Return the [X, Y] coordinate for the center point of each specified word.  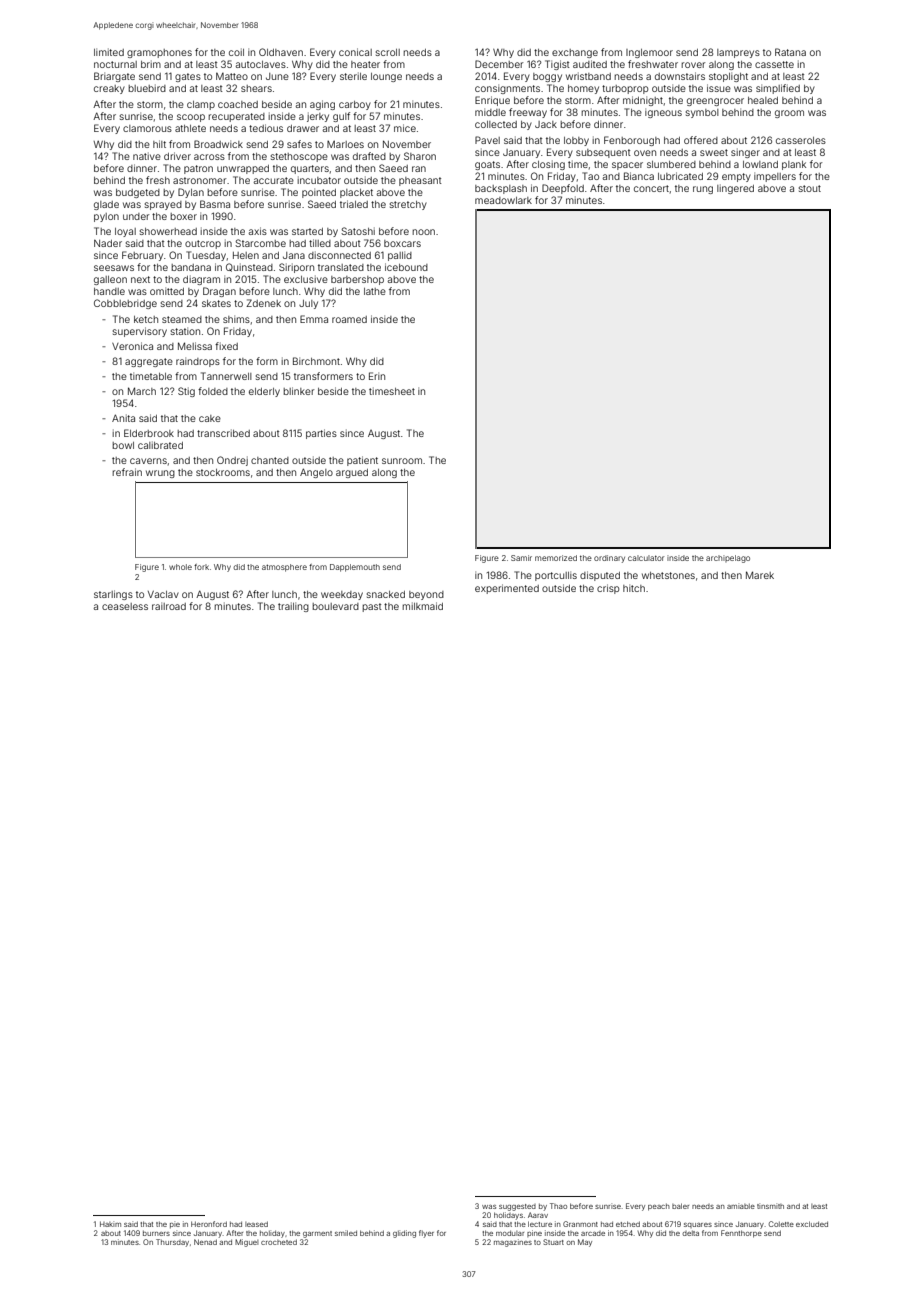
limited [109, 52]
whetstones [668, 575]
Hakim [110, 1224]
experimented [507, 589]
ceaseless [125, 606]
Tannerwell [226, 376]
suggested [517, 1207]
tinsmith [770, 1206]
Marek [760, 575]
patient [362, 461]
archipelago [728, 559]
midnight [643, 101]
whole [180, 567]
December [499, 64]
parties [321, 434]
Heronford [209, 1224]
